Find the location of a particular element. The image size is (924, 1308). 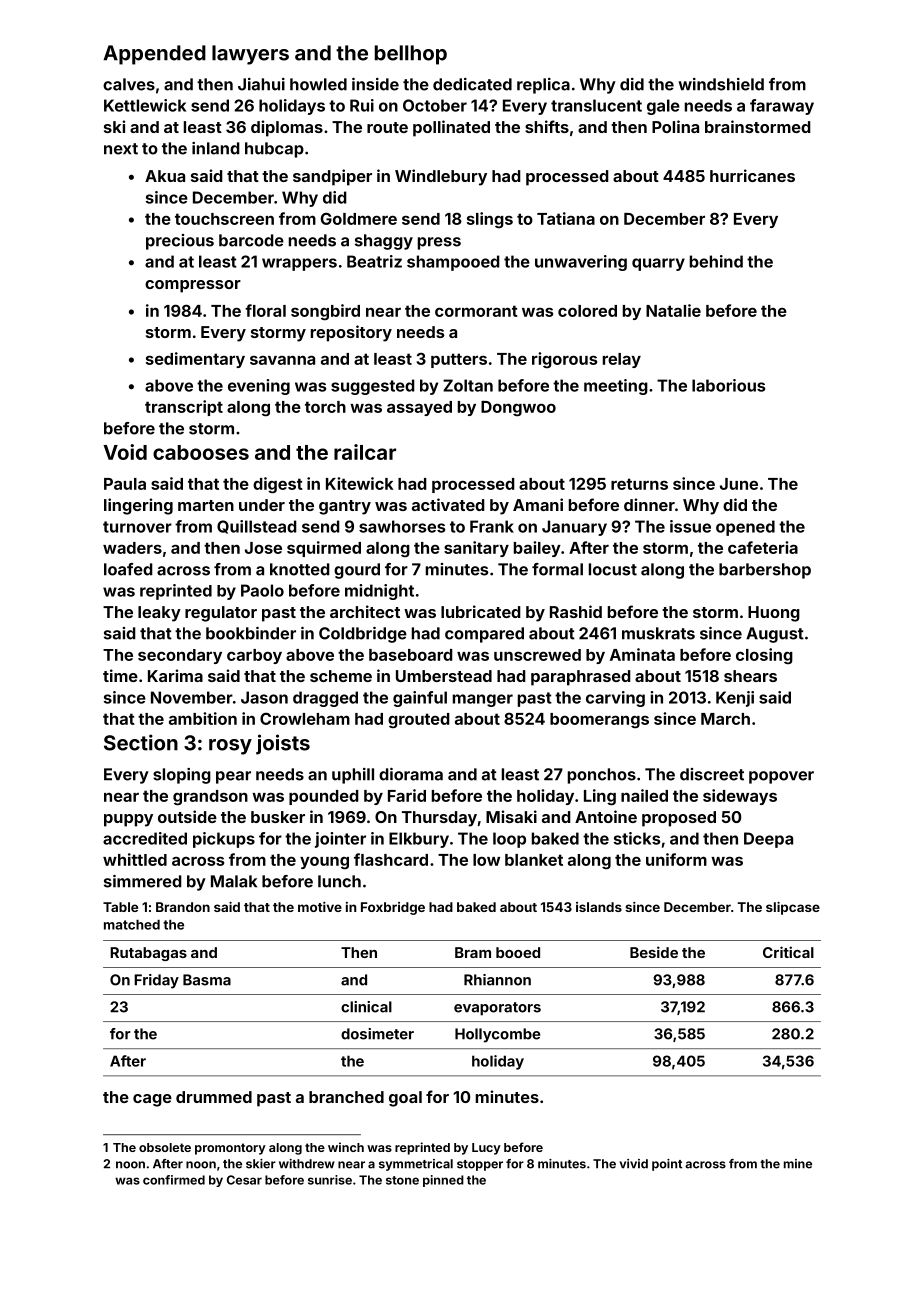

barcode is located at coordinates (251, 240).
